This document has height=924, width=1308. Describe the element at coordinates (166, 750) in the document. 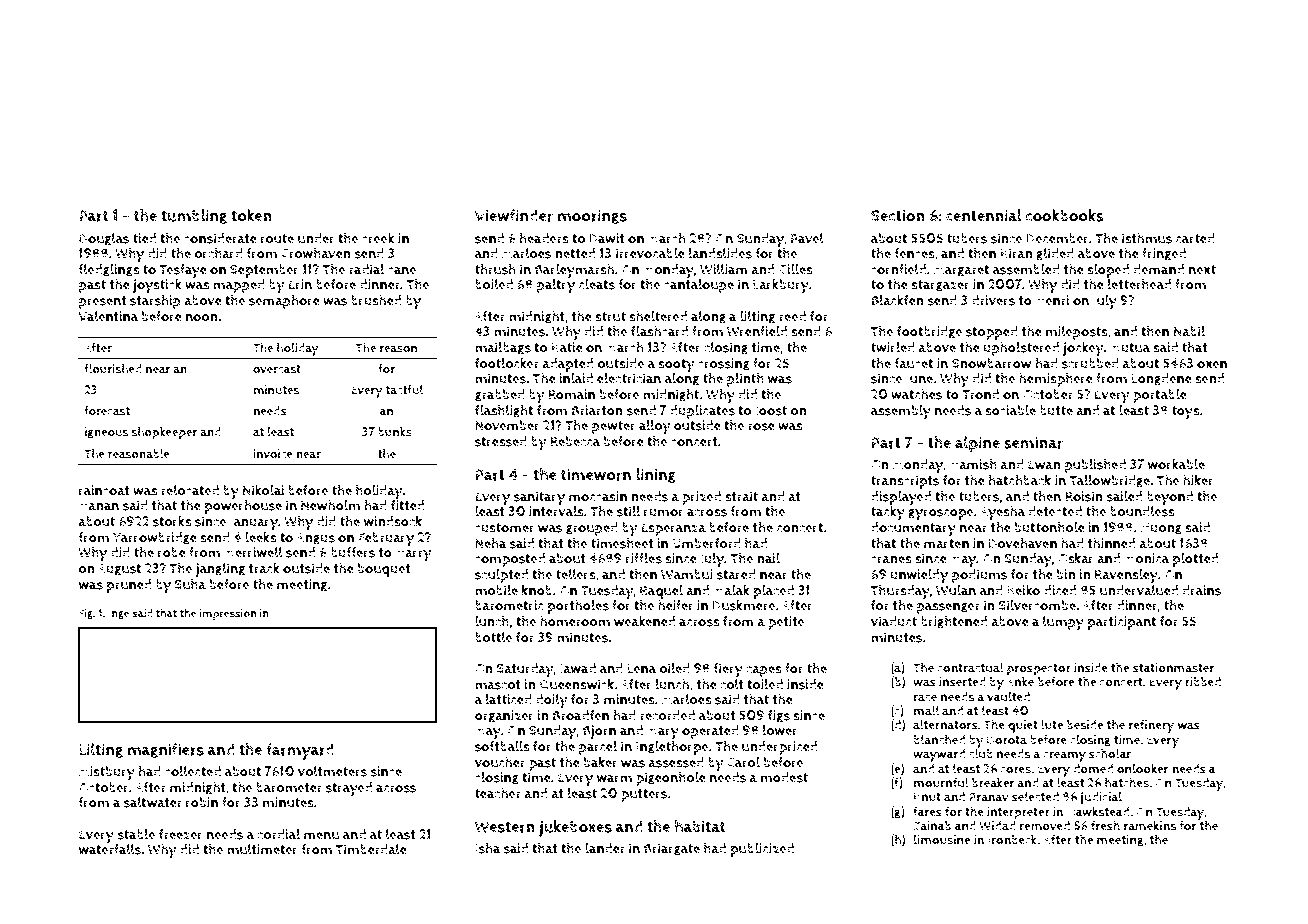

I see `magnifiers` at that location.
